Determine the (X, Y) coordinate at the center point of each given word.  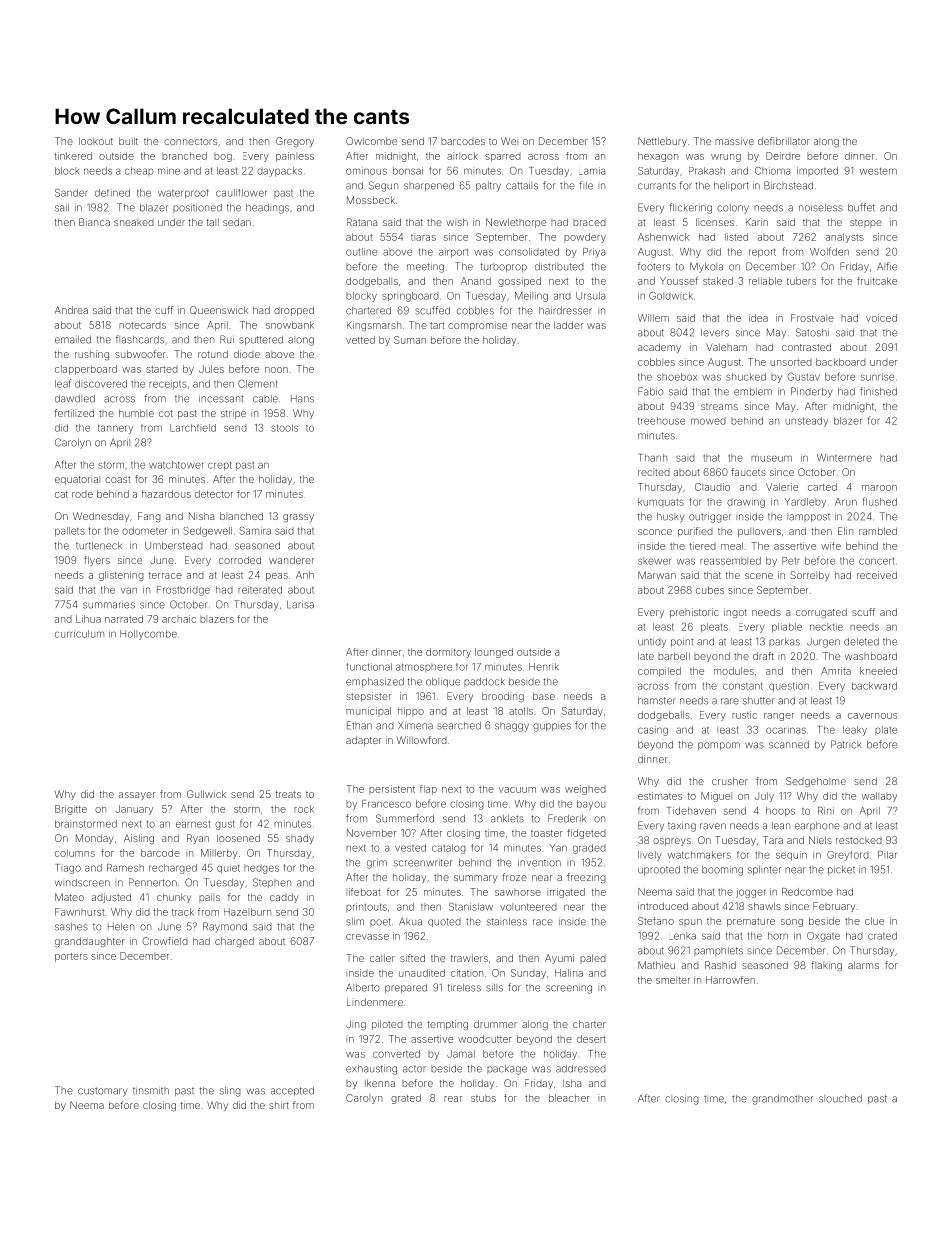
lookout (96, 141)
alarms (863, 965)
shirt (279, 1105)
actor (414, 1069)
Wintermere (844, 458)
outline (361, 252)
